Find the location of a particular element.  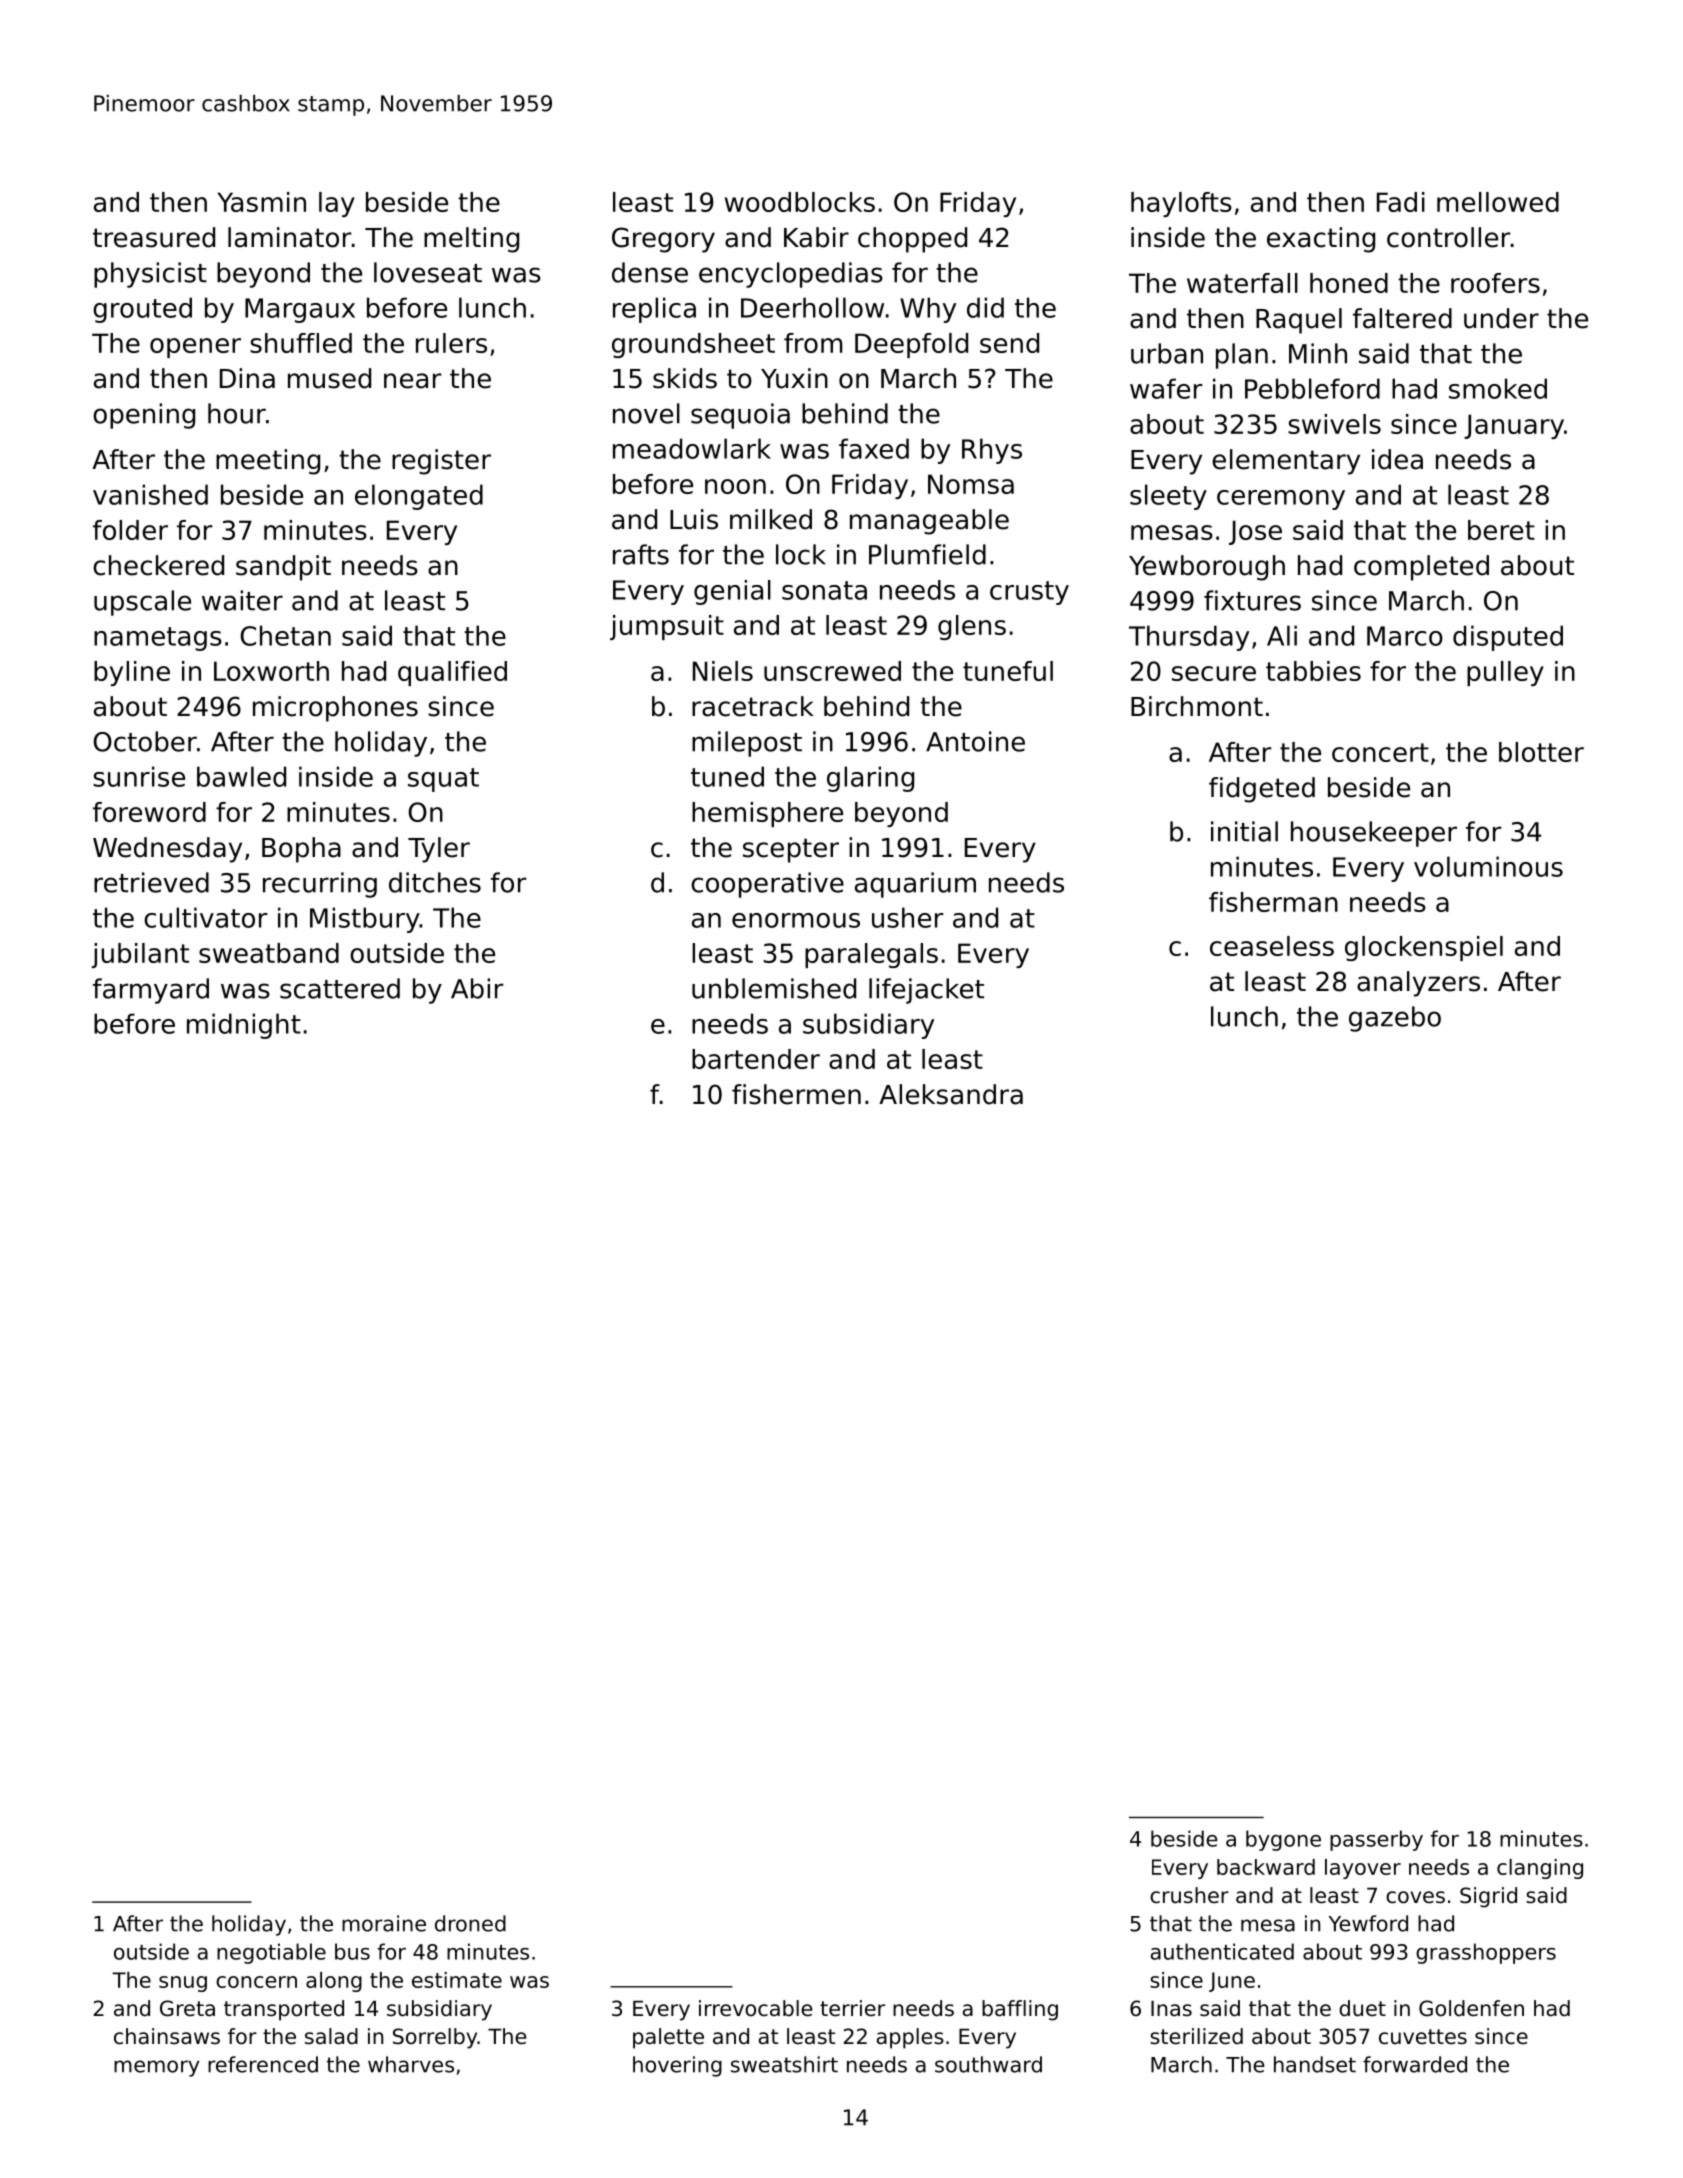

October is located at coordinates (145, 741).
